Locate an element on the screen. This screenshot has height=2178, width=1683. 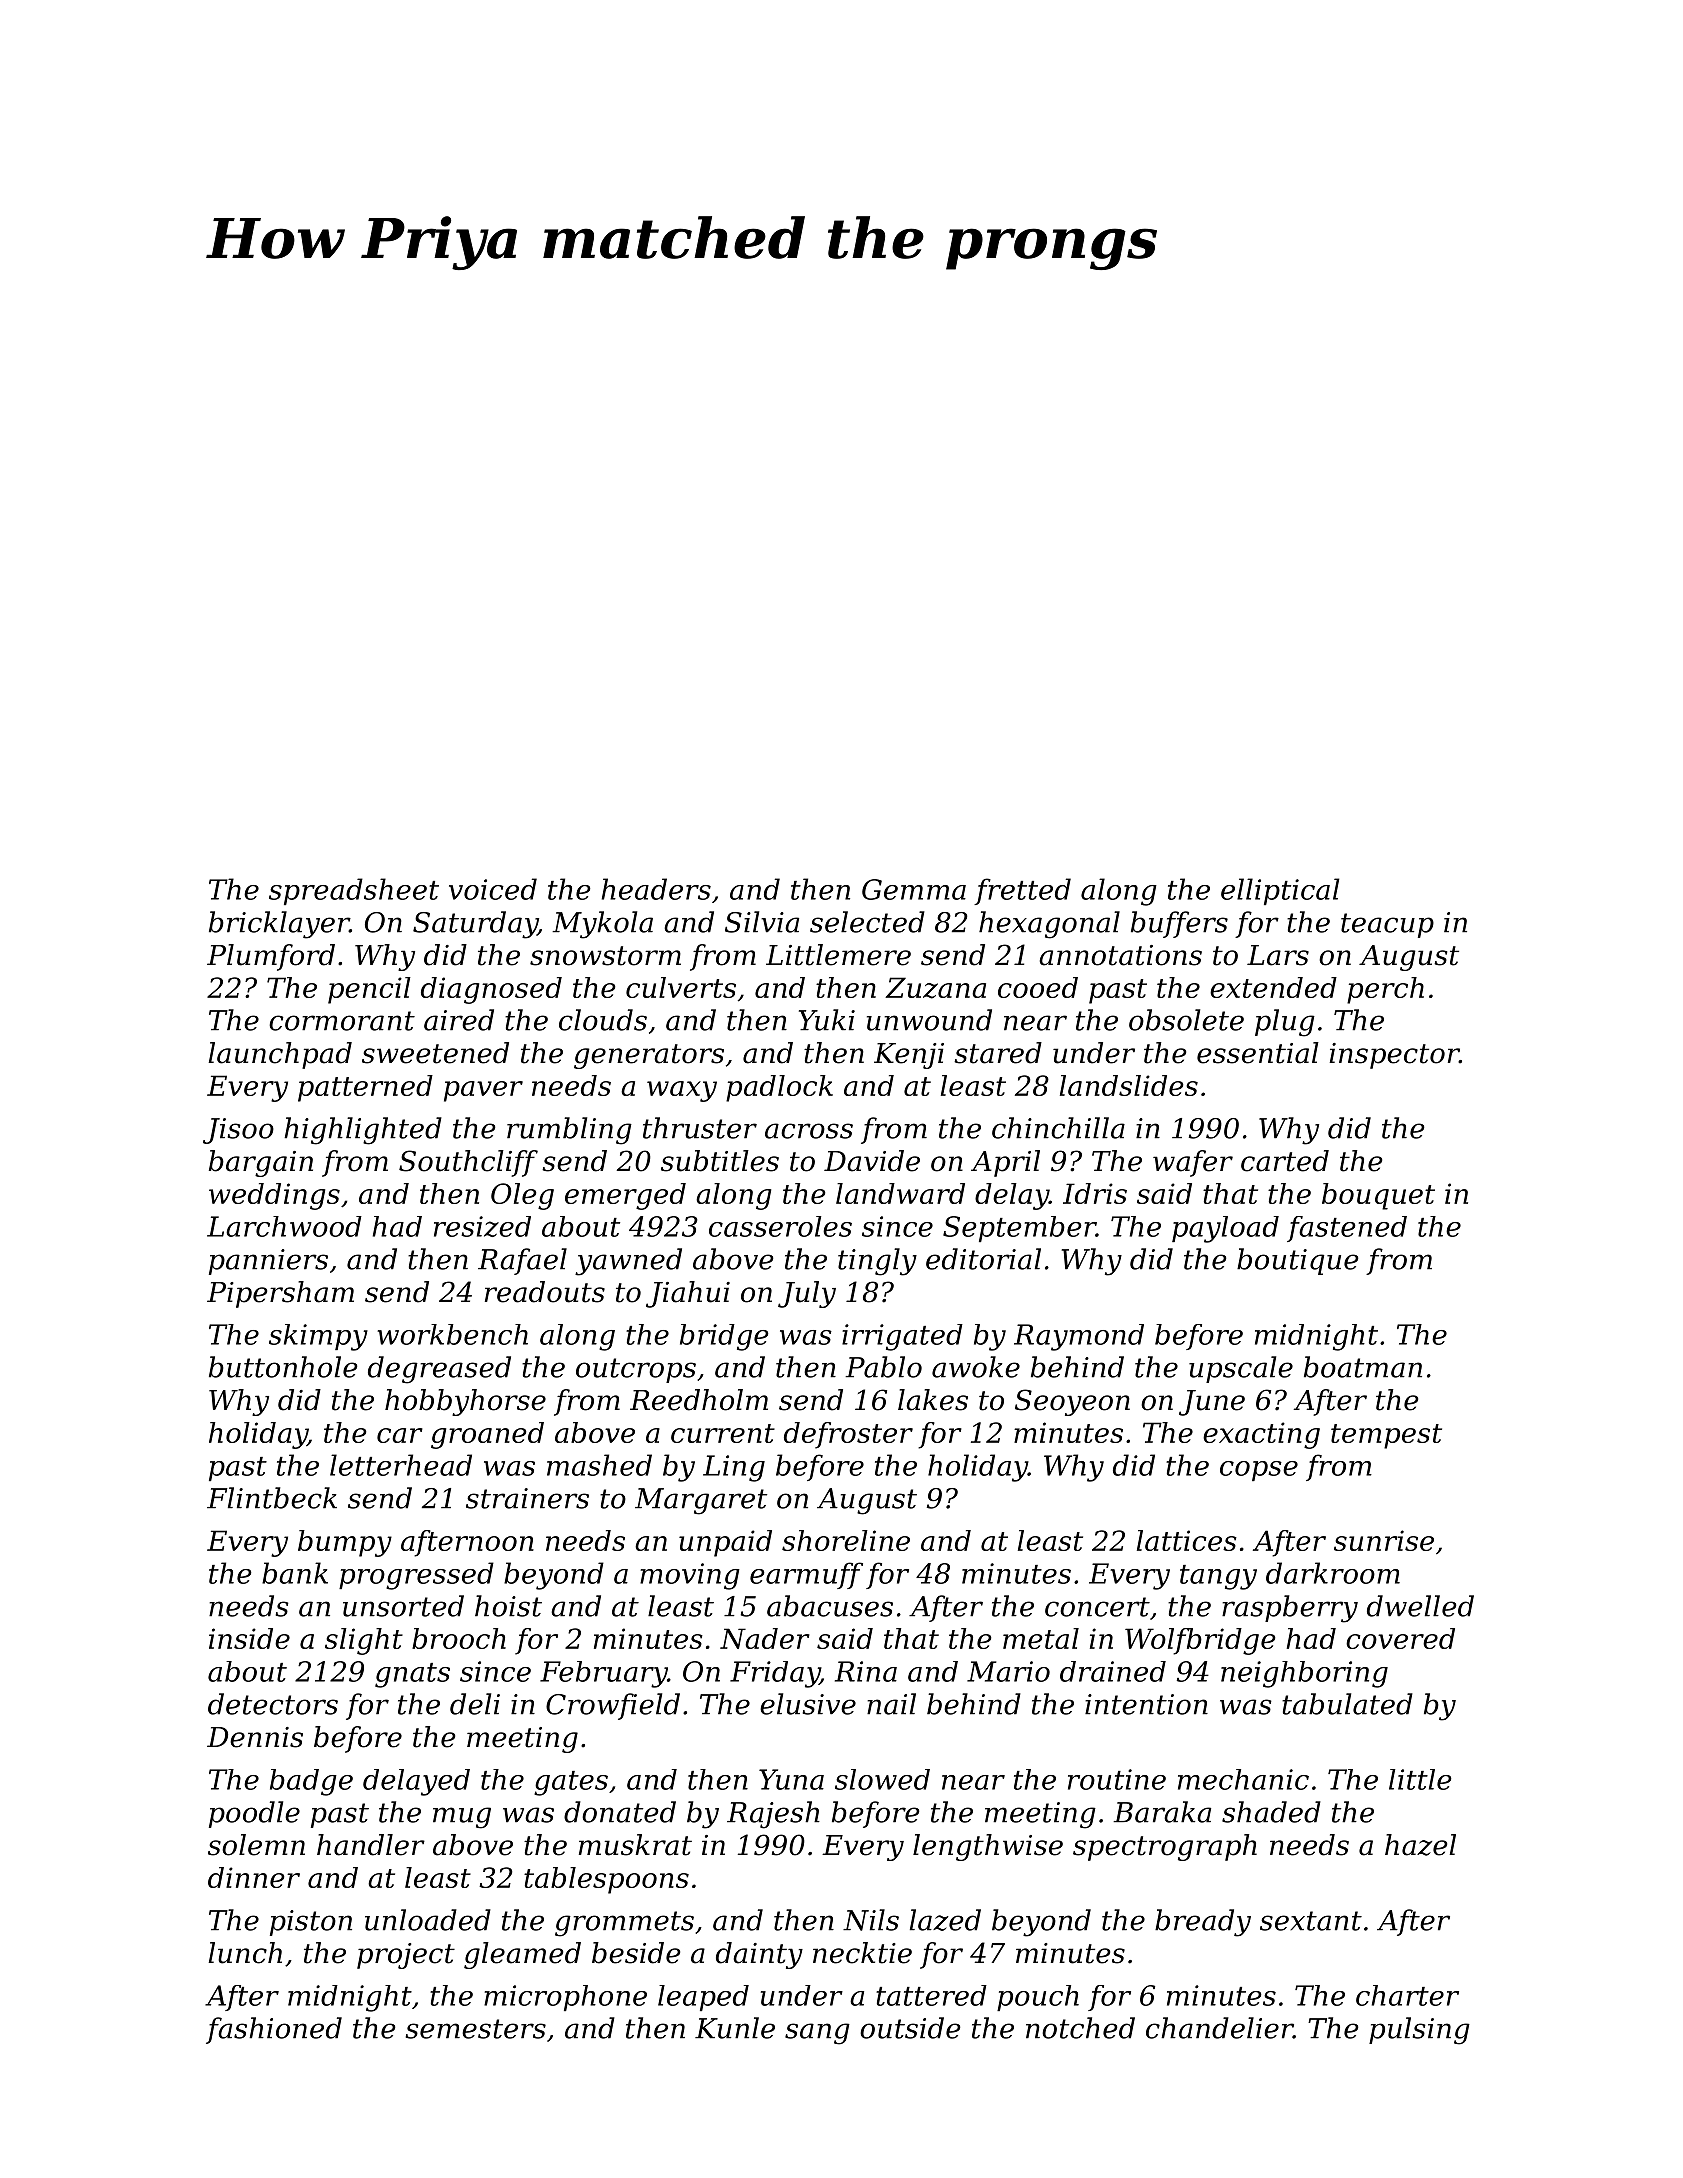
Dennis is located at coordinates (255, 1737).
